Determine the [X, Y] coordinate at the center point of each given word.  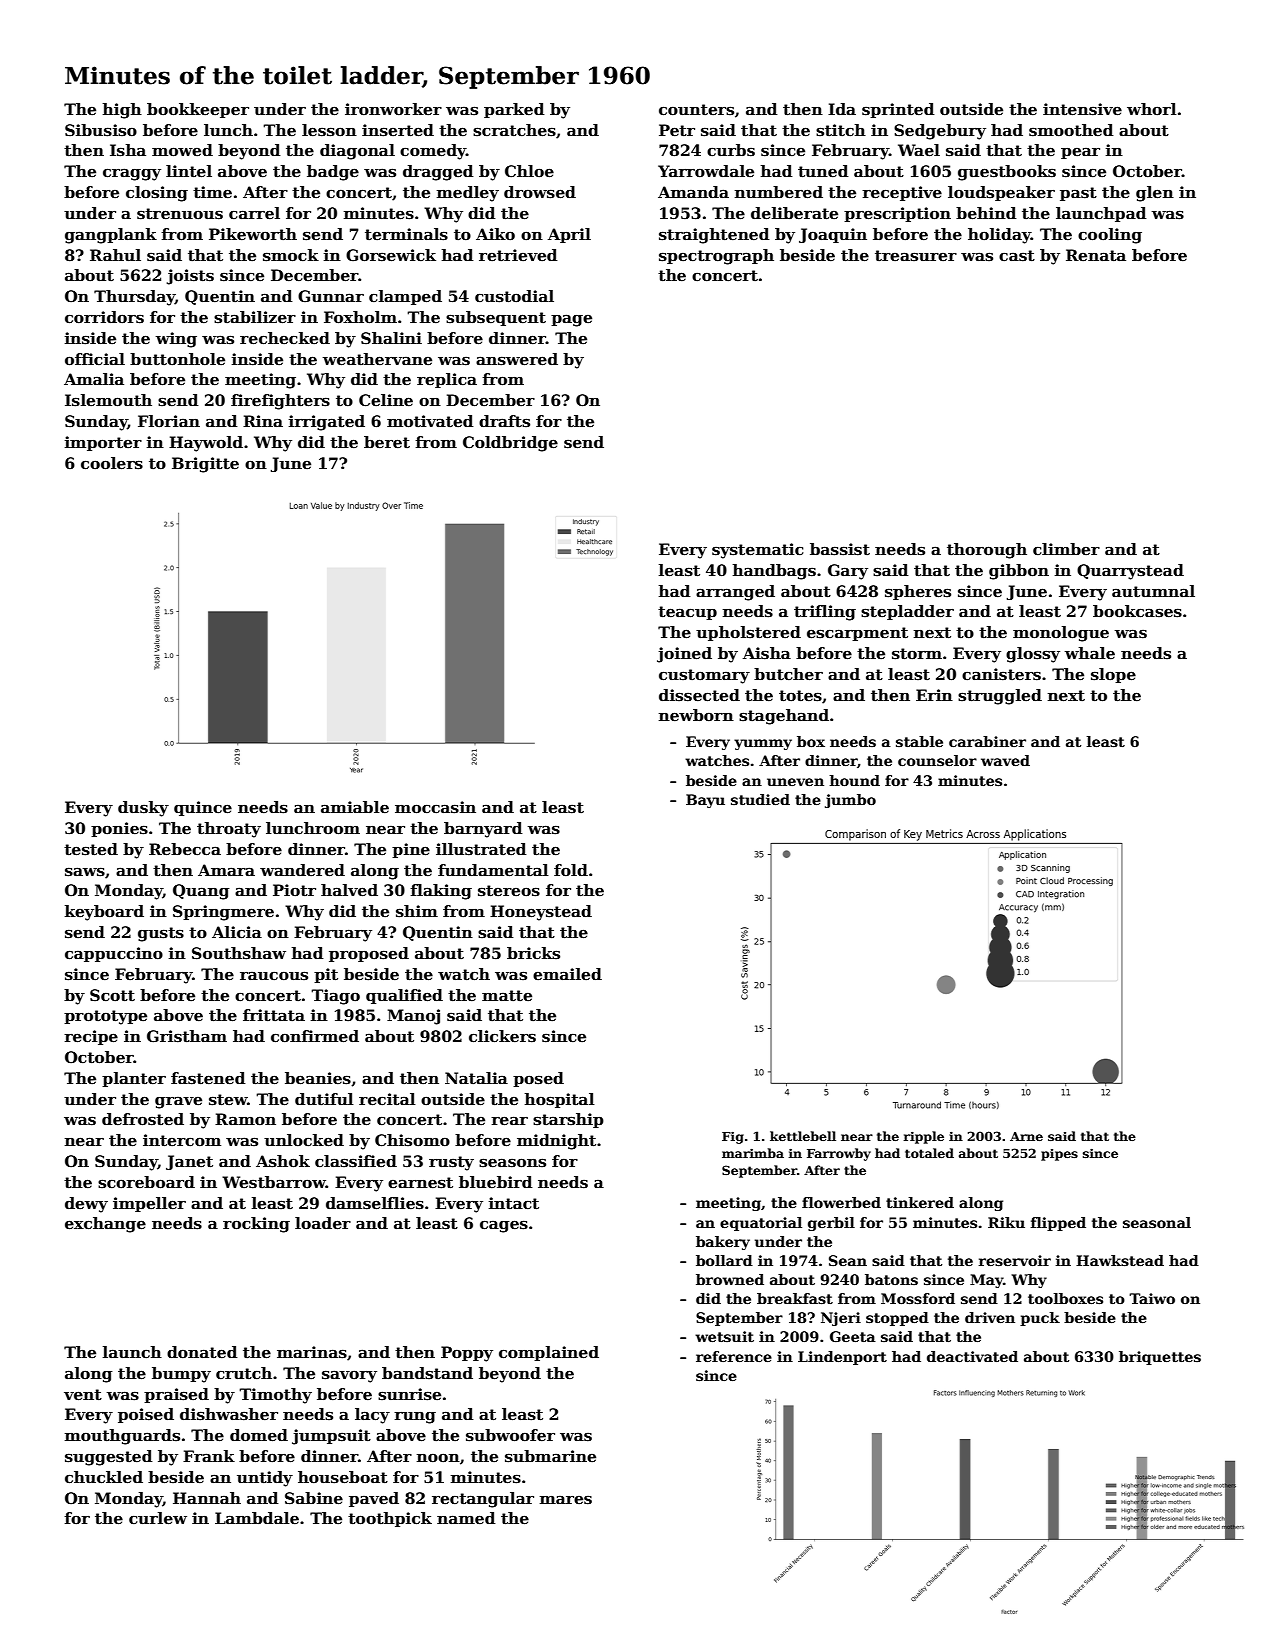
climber [1066, 549]
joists [190, 277]
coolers [112, 463]
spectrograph [716, 257]
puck [1040, 1319]
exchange [105, 1225]
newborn [696, 715]
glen [1155, 194]
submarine [550, 1456]
